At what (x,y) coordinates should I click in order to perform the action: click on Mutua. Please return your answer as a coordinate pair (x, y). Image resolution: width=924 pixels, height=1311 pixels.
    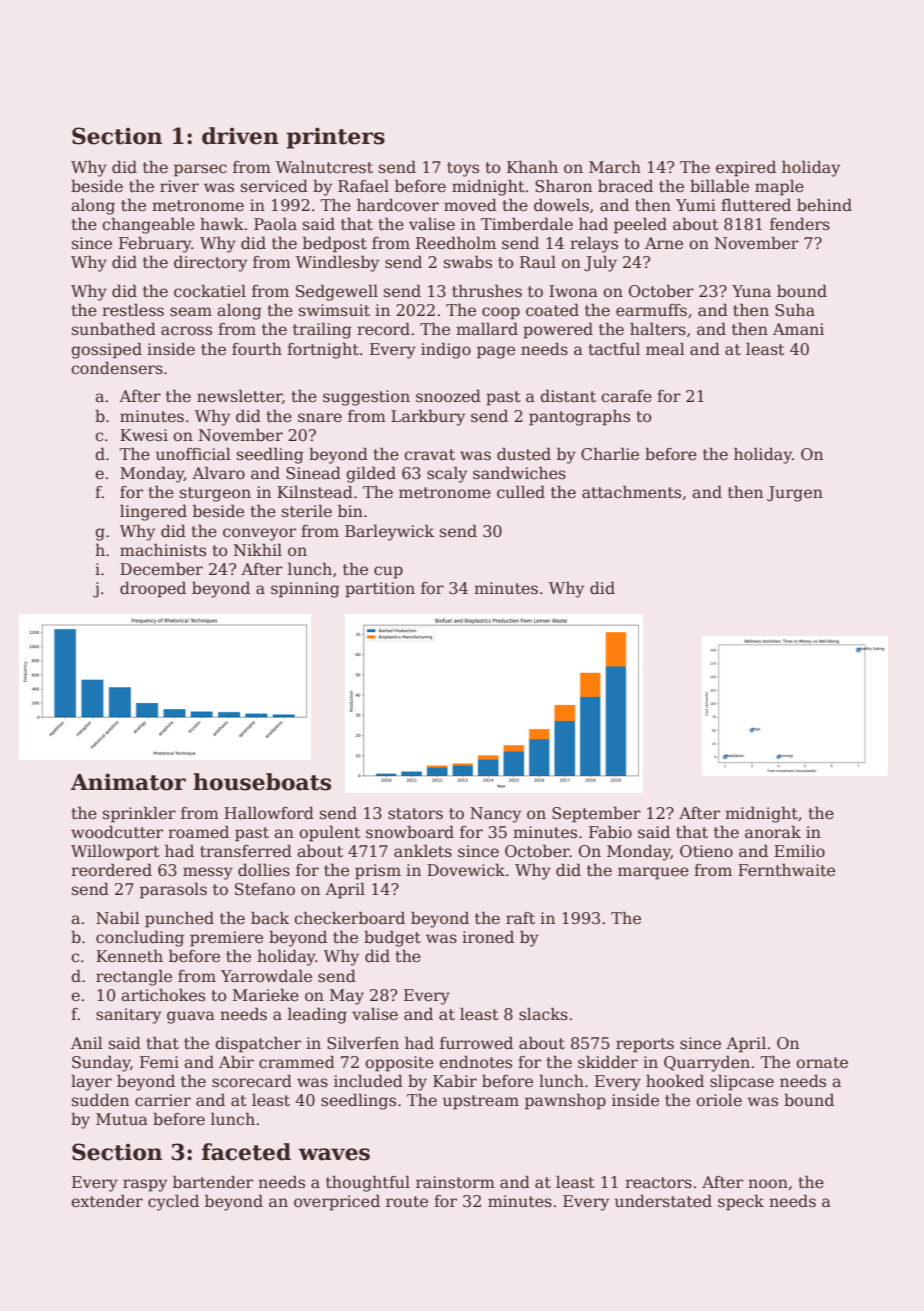
    Looking at the image, I should click on (122, 1119).
